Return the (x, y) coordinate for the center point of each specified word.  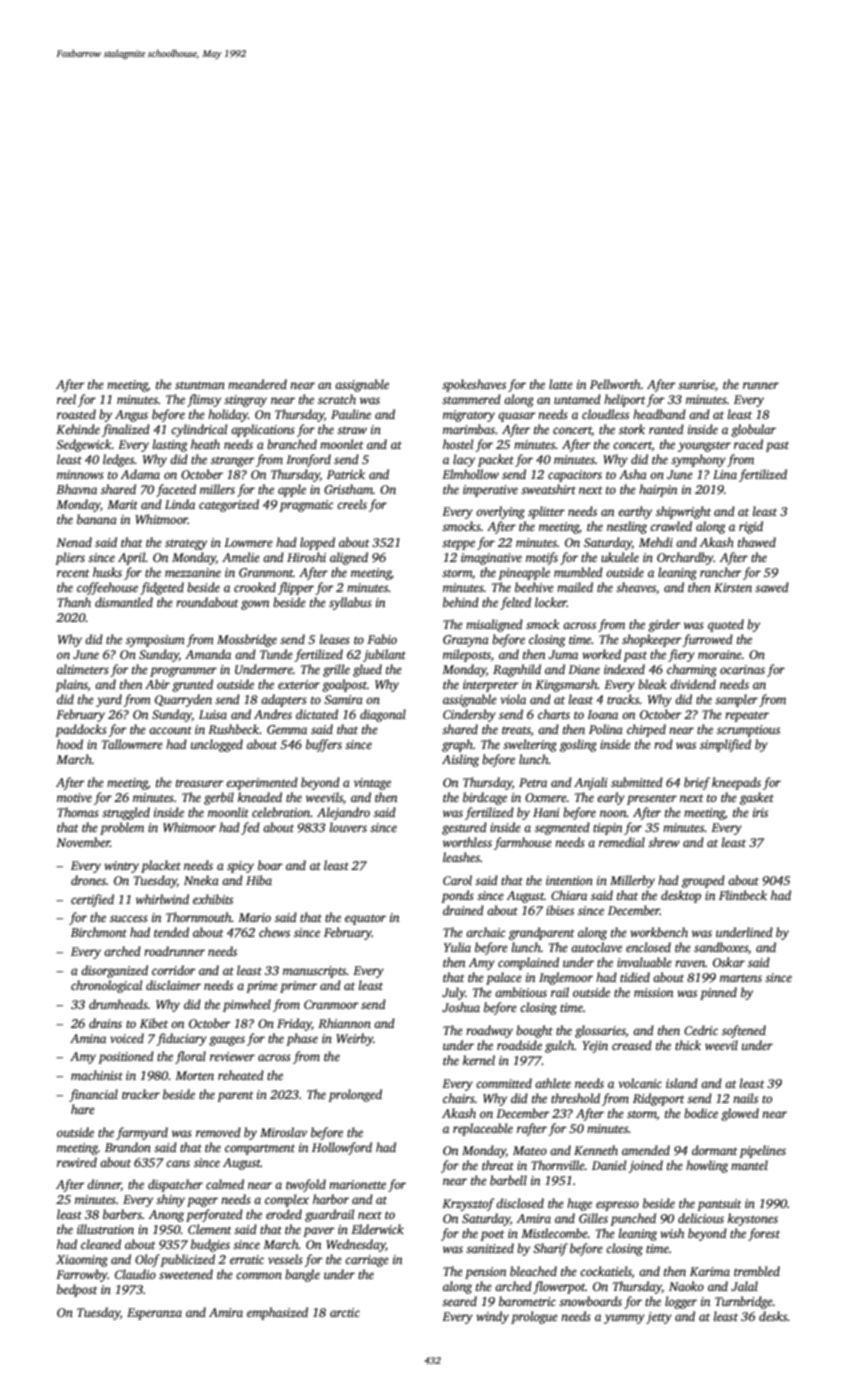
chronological (106, 986)
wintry (121, 867)
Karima (710, 1271)
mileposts (467, 655)
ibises (560, 910)
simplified (725, 745)
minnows (80, 474)
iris (760, 812)
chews (274, 932)
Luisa (213, 714)
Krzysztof (468, 1204)
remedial (622, 842)
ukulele (620, 557)
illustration (105, 1229)
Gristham (348, 489)
